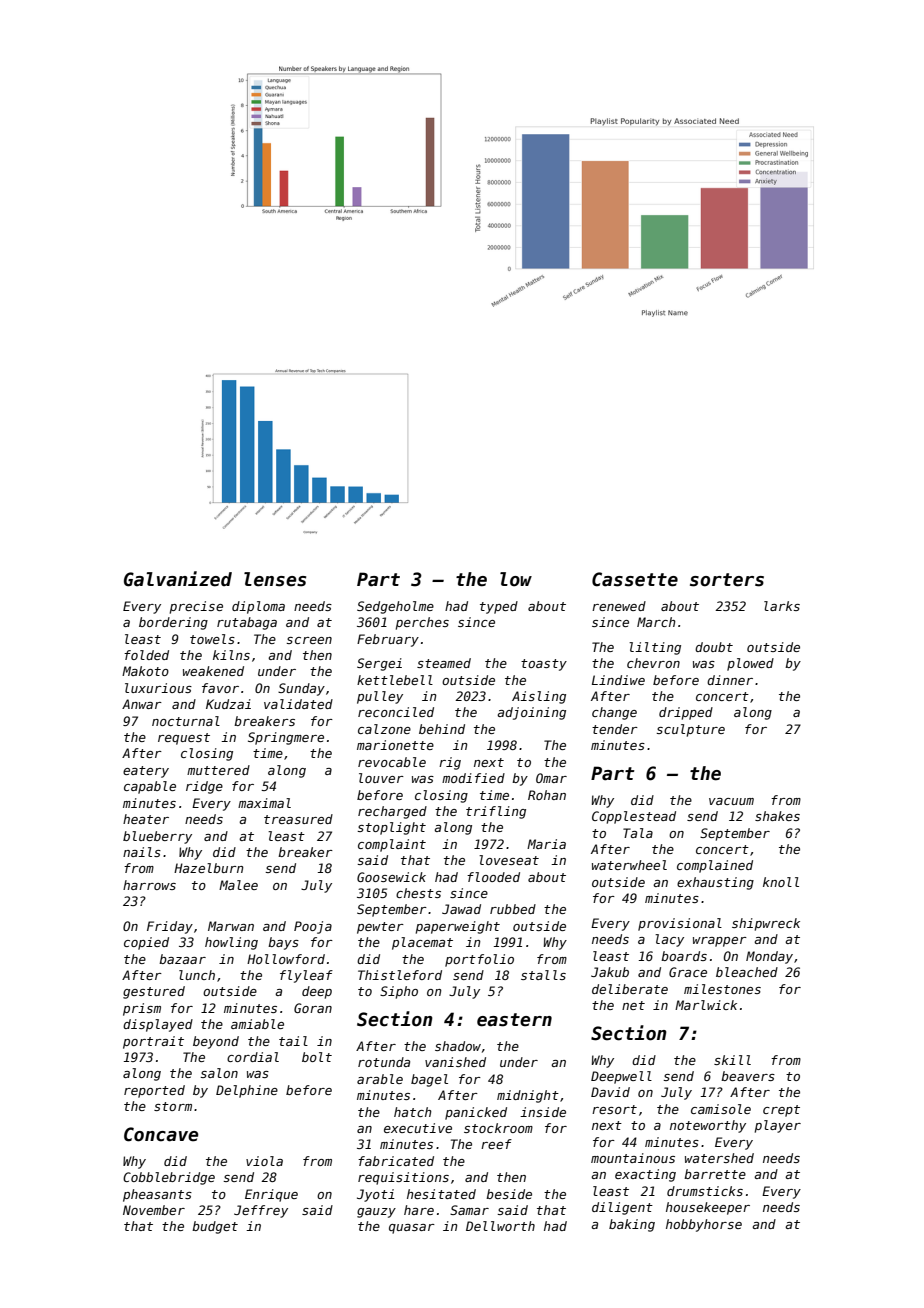 This screenshot has width=924, height=1308. Describe the element at coordinates (469, 1210) in the screenshot. I see `Samar` at that location.
